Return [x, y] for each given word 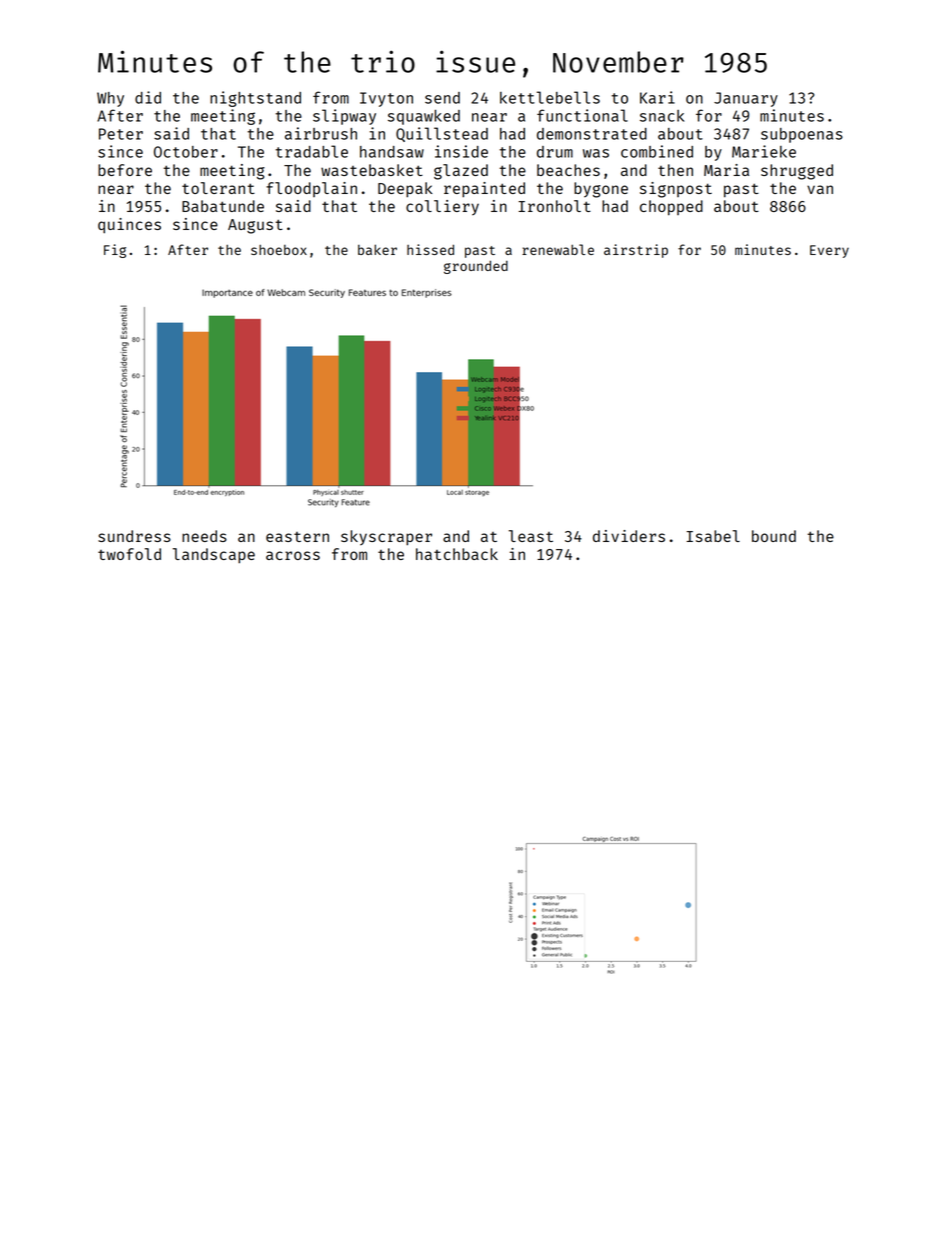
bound [774, 536]
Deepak [405, 190]
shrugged [797, 172]
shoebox [279, 250]
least [531, 536]
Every [829, 251]
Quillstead [442, 134]
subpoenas [802, 135]
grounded [476, 267]
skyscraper [386, 538]
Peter [121, 134]
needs [204, 536]
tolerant [218, 188]
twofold [129, 554]
